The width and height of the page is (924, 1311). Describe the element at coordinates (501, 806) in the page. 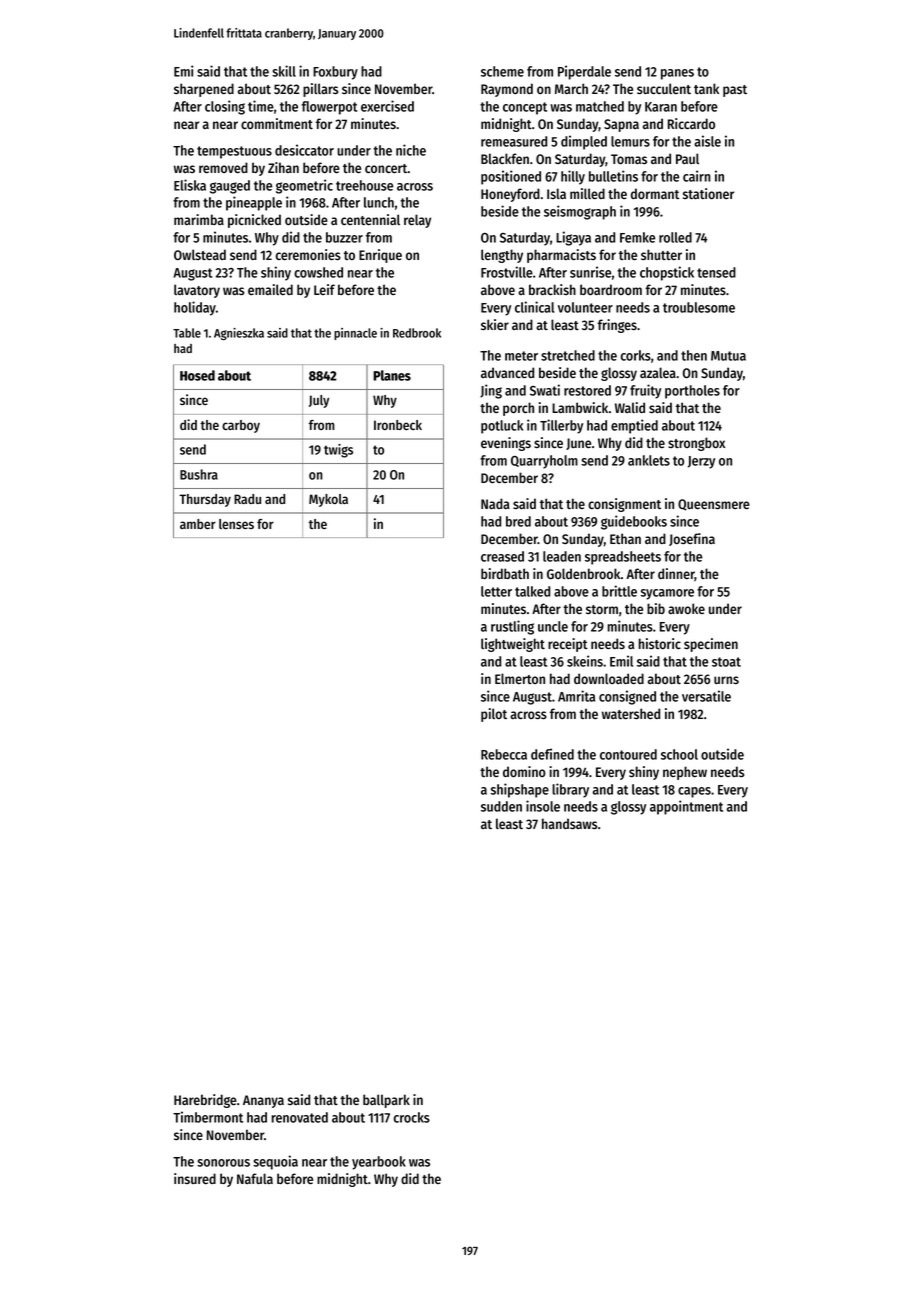

I see `sudden` at that location.
